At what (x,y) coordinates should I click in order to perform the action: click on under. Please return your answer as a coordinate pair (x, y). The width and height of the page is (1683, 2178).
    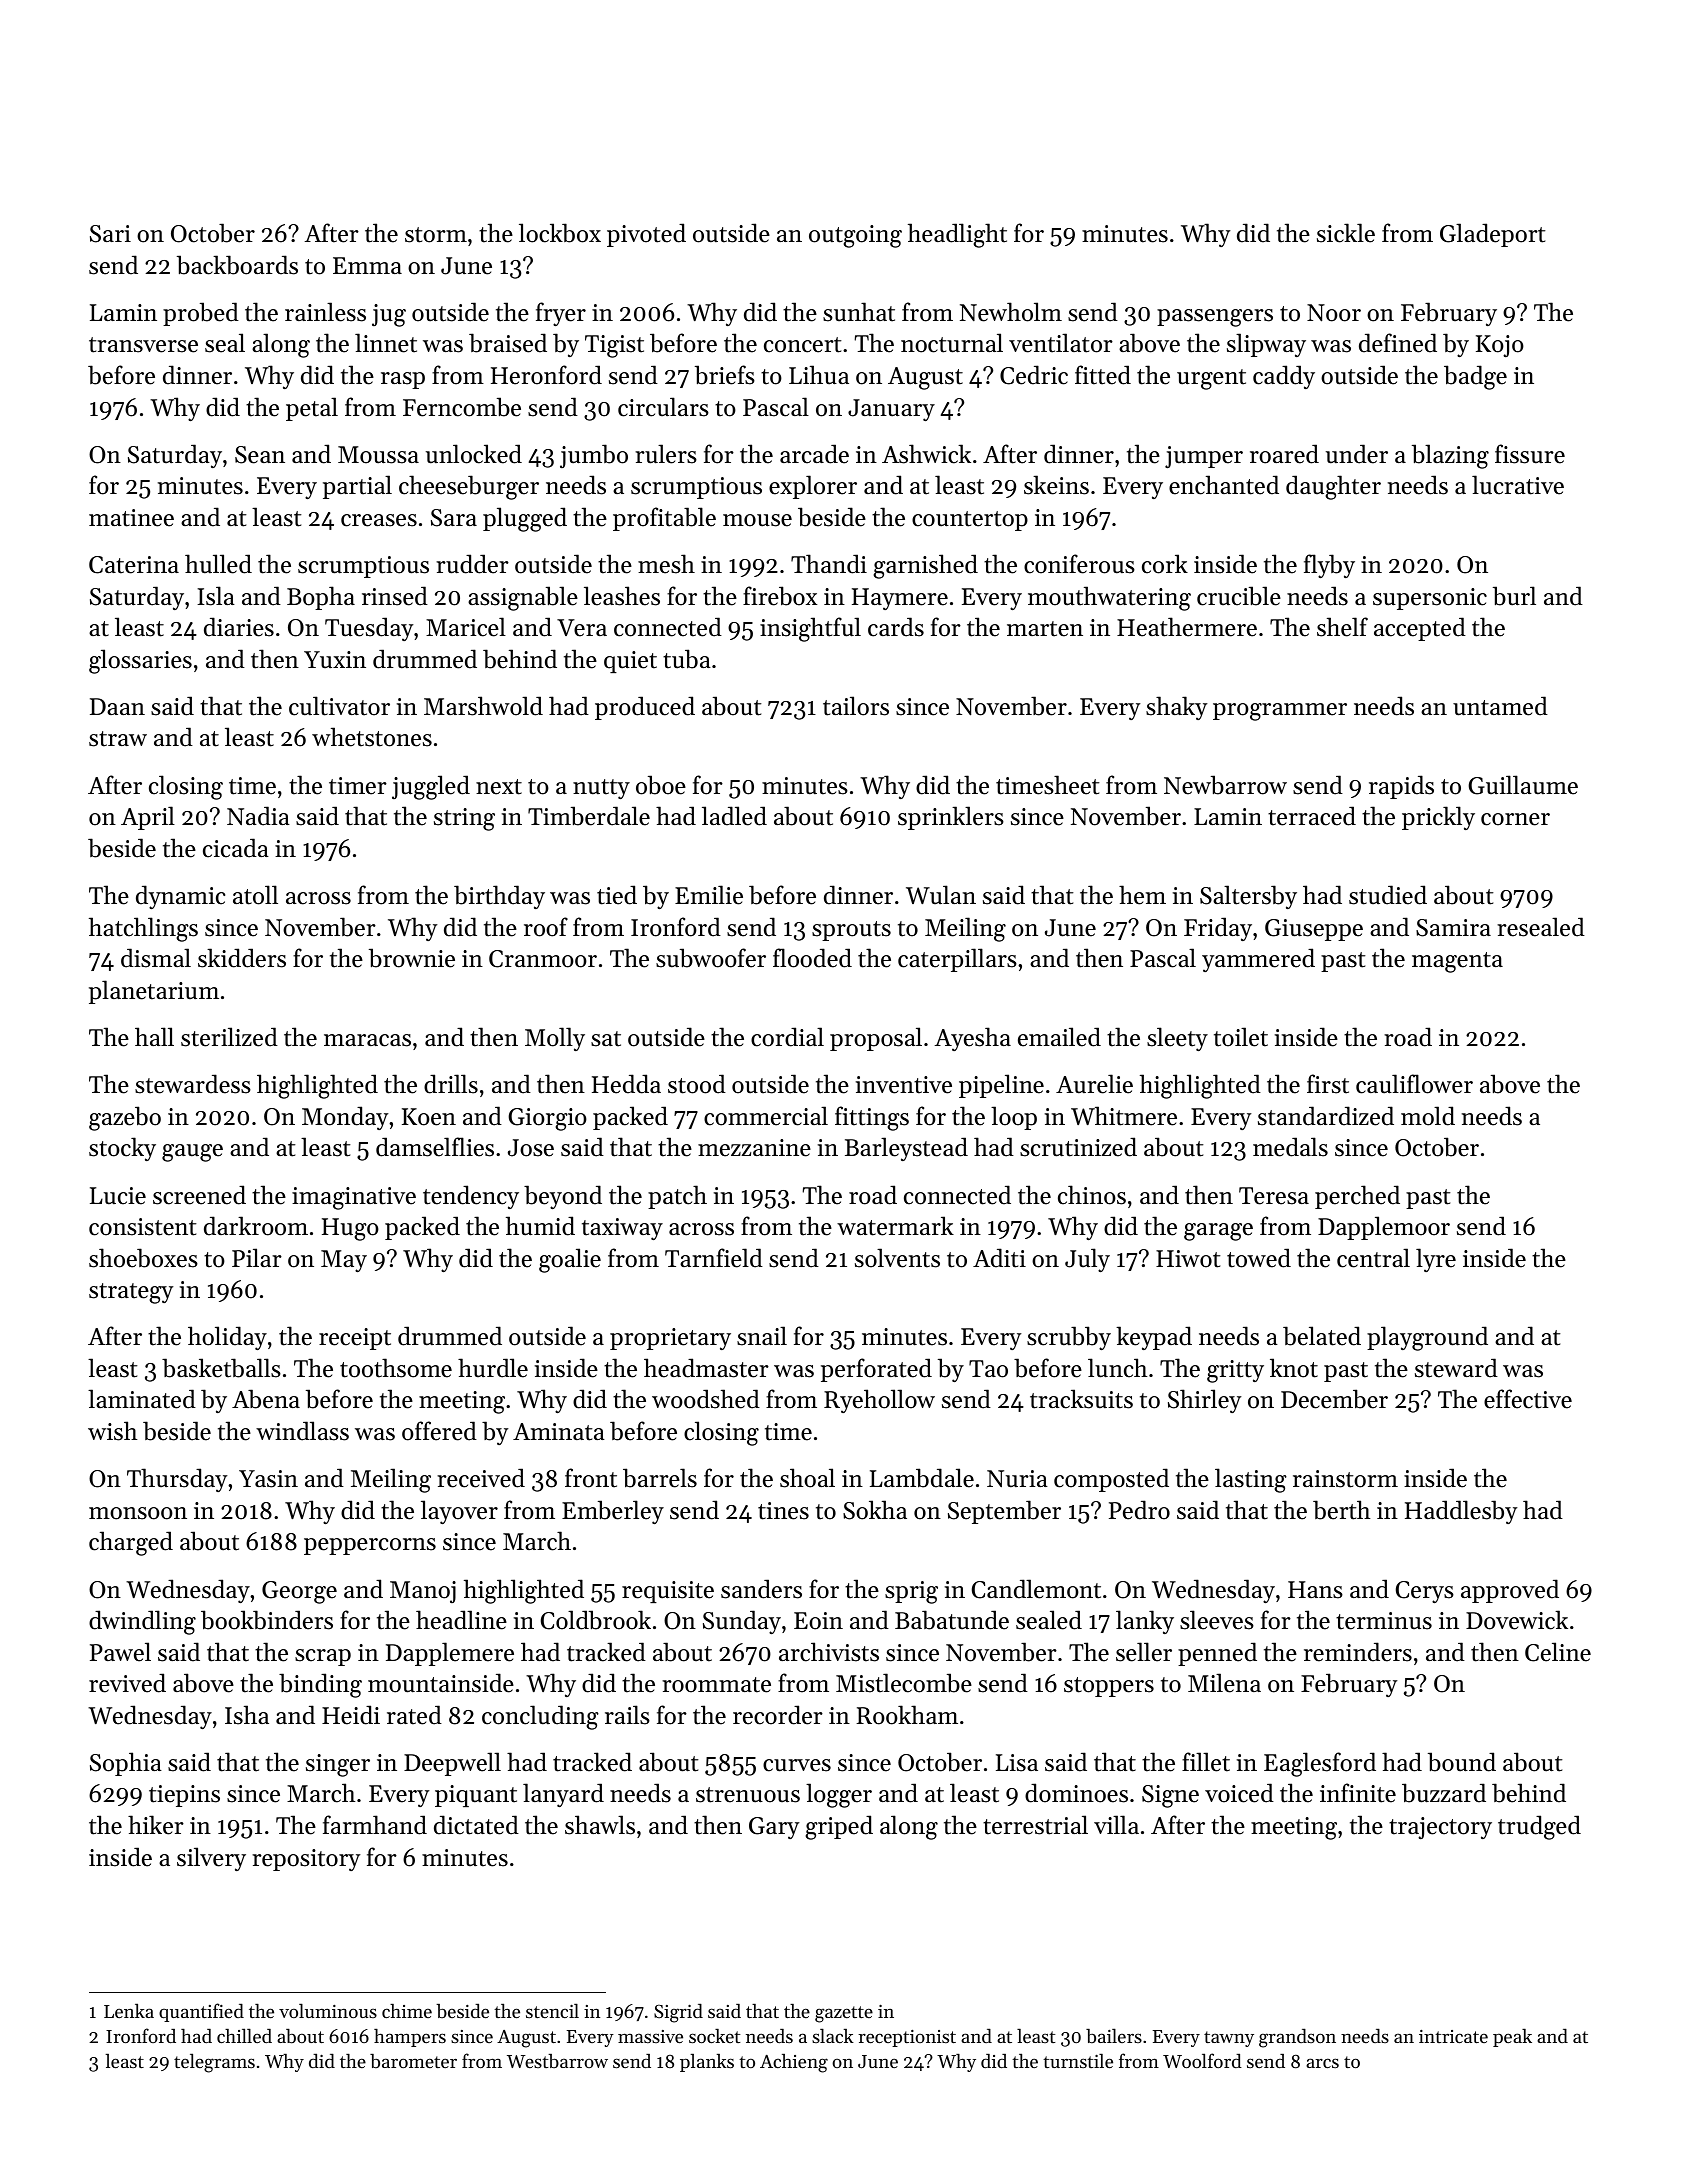
    Looking at the image, I should click on (1357, 454).
